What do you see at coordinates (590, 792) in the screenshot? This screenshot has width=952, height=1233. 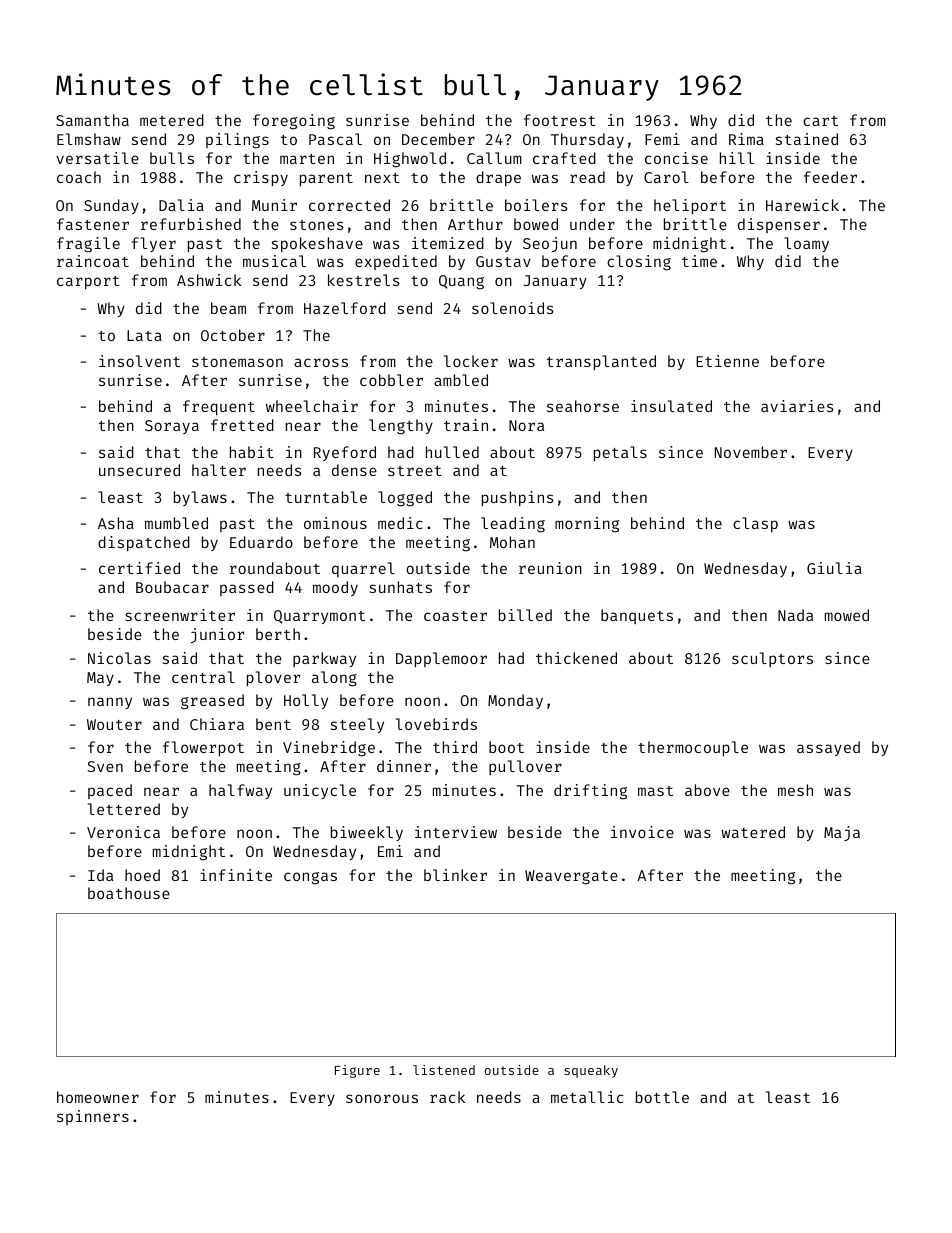 I see `drifting` at bounding box center [590, 792].
